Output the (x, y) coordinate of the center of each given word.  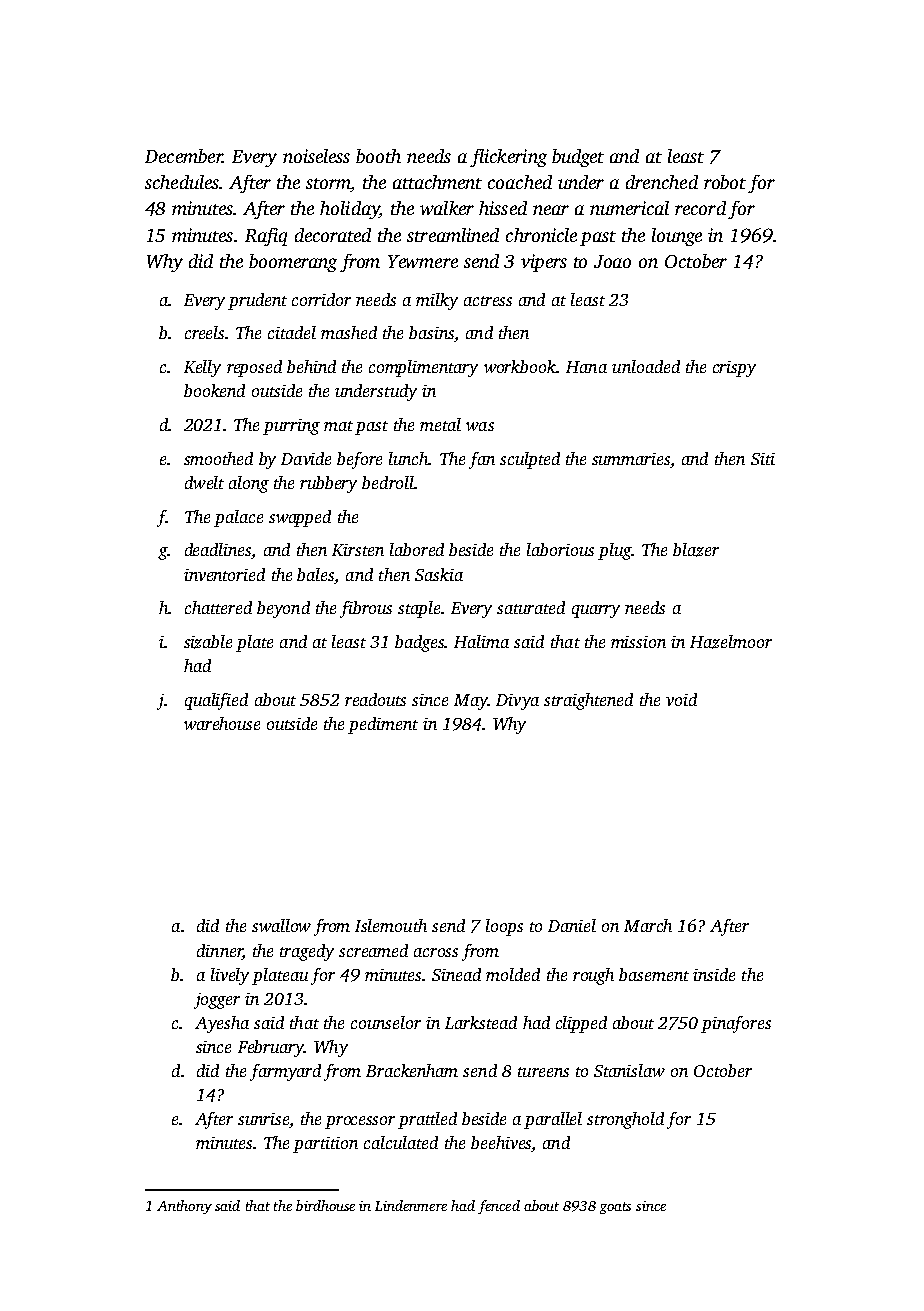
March (648, 925)
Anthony (184, 1207)
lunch (409, 458)
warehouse (222, 723)
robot (725, 182)
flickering (508, 158)
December (184, 156)
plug (614, 551)
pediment (383, 725)
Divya (517, 702)
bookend (214, 390)
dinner (220, 950)
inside (714, 974)
